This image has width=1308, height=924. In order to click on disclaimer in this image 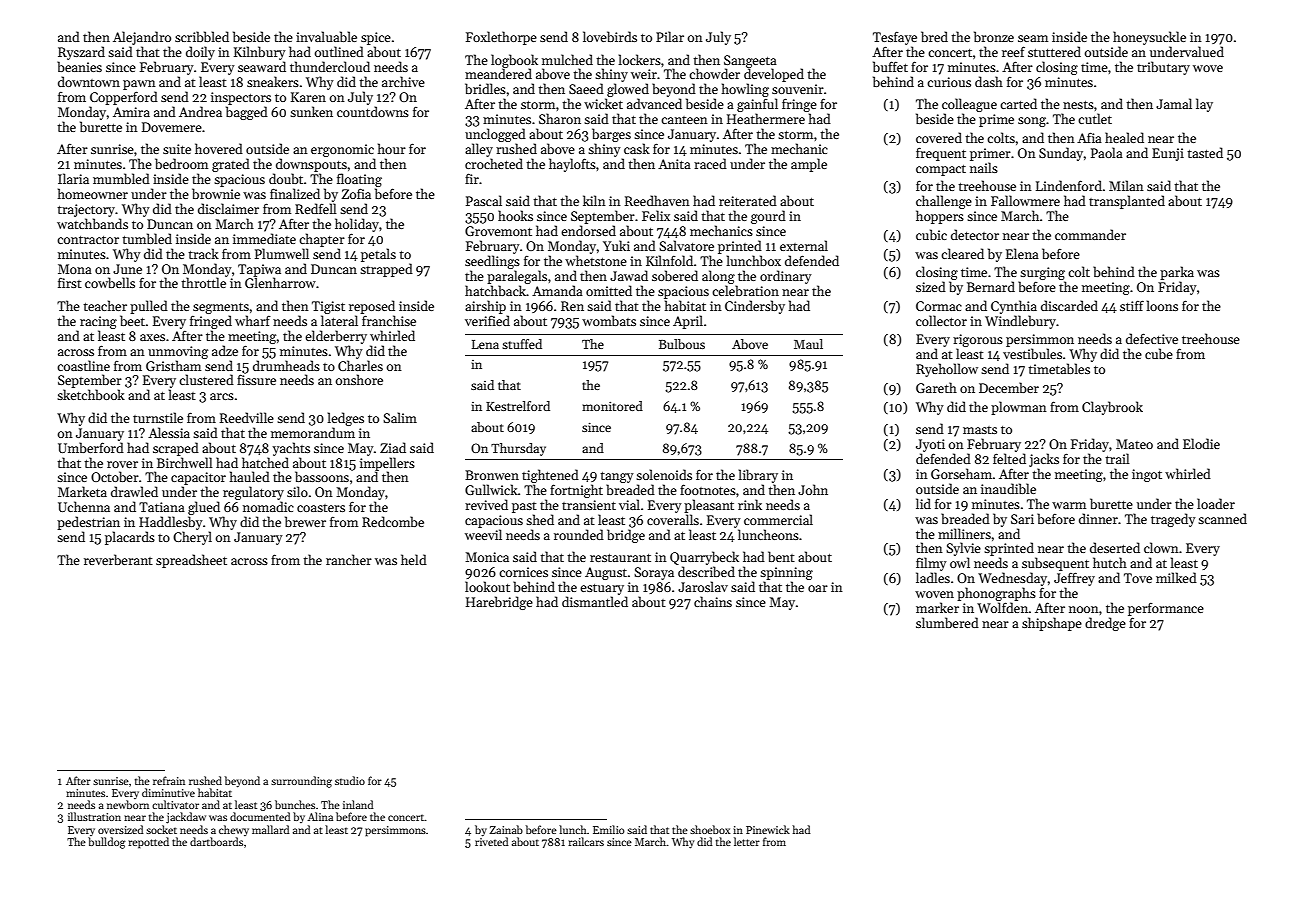, I will do `click(228, 208)`.
